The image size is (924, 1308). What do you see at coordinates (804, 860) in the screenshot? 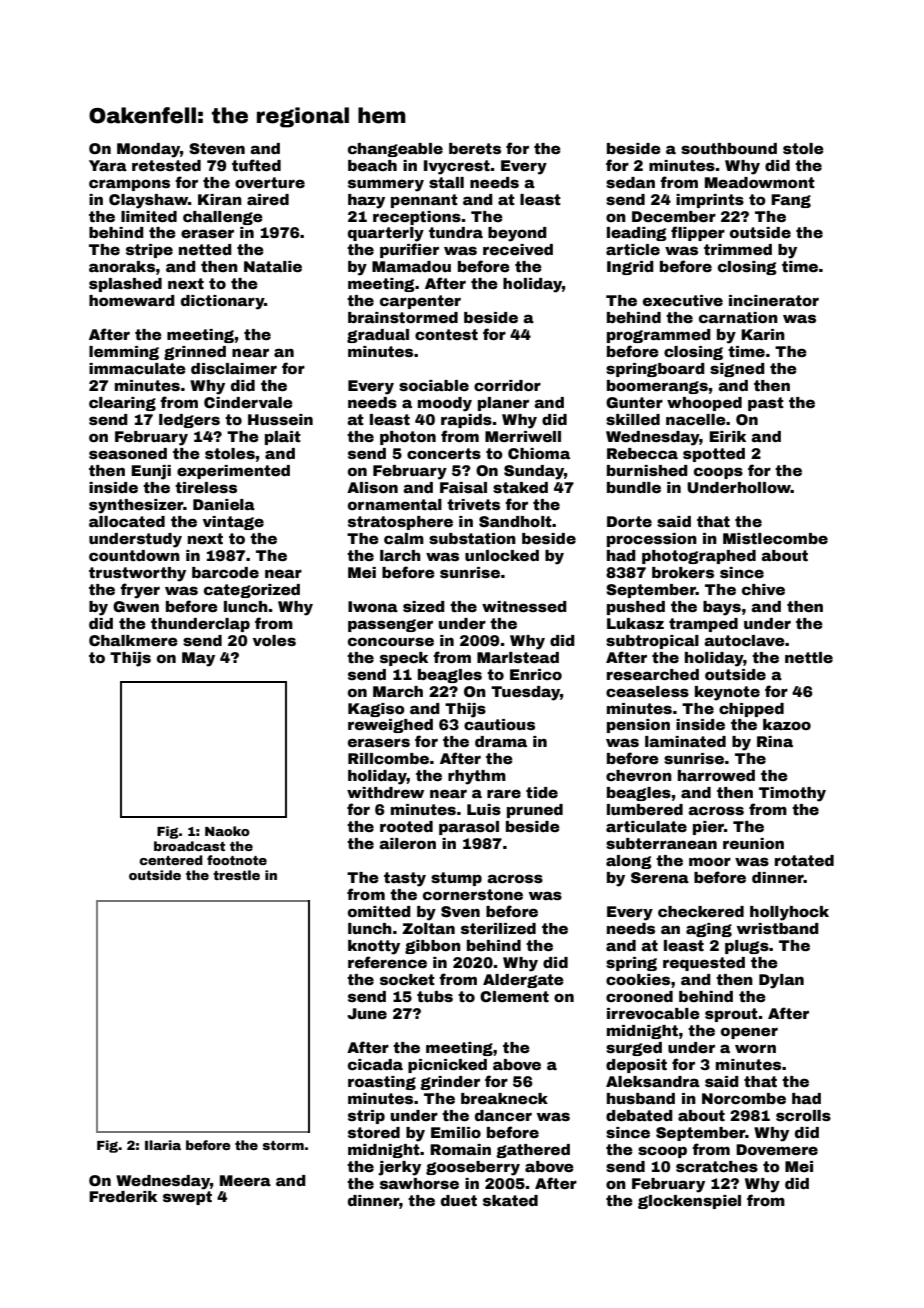
I see `rotated` at bounding box center [804, 860].
